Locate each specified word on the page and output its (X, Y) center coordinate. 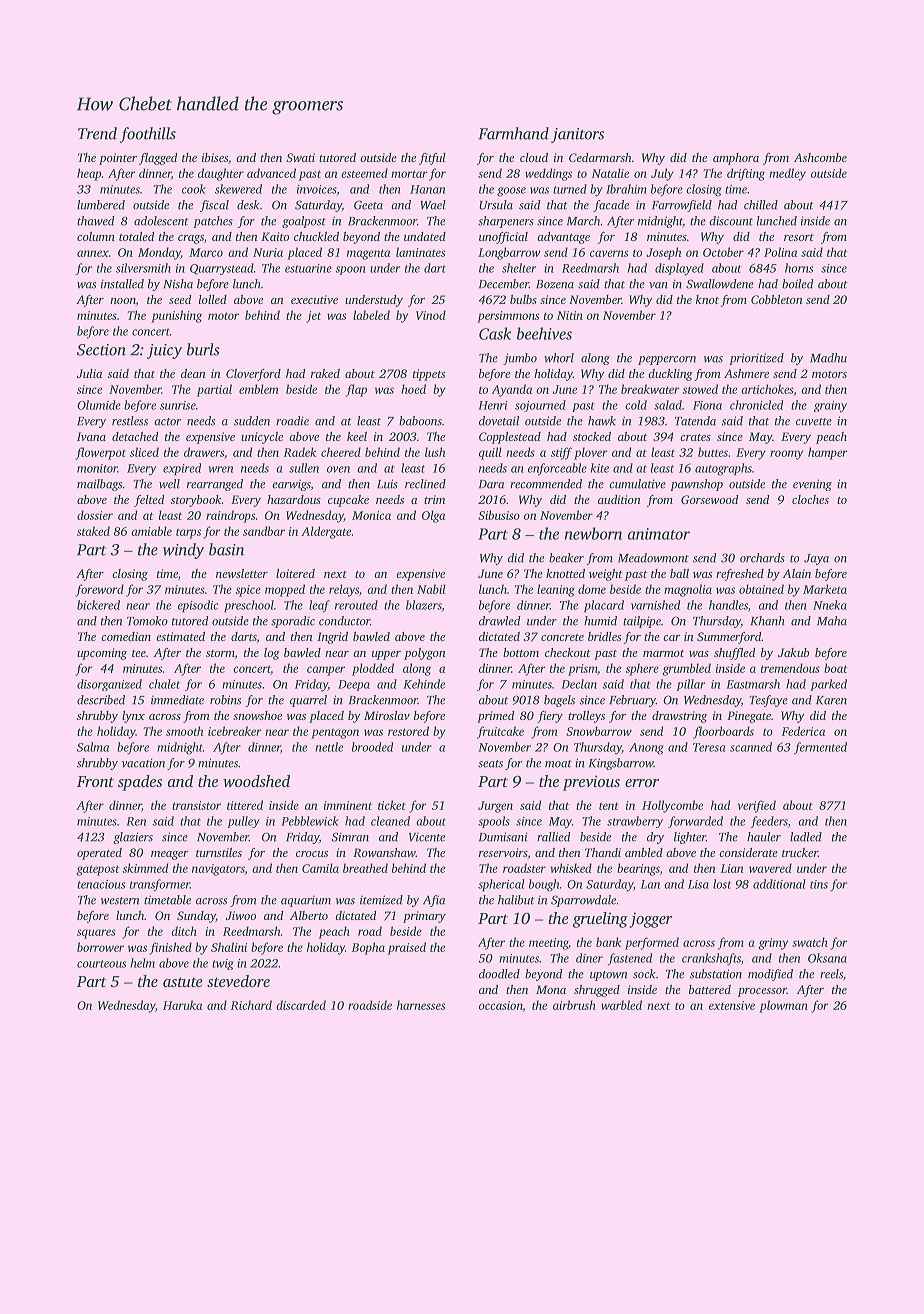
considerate (748, 852)
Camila (320, 868)
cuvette (814, 422)
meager (170, 855)
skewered (238, 189)
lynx (133, 717)
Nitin (570, 315)
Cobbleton (777, 299)
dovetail (499, 421)
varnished (655, 605)
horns (799, 268)
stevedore (238, 981)
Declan (579, 684)
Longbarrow (509, 253)
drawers (204, 452)
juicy (164, 351)
